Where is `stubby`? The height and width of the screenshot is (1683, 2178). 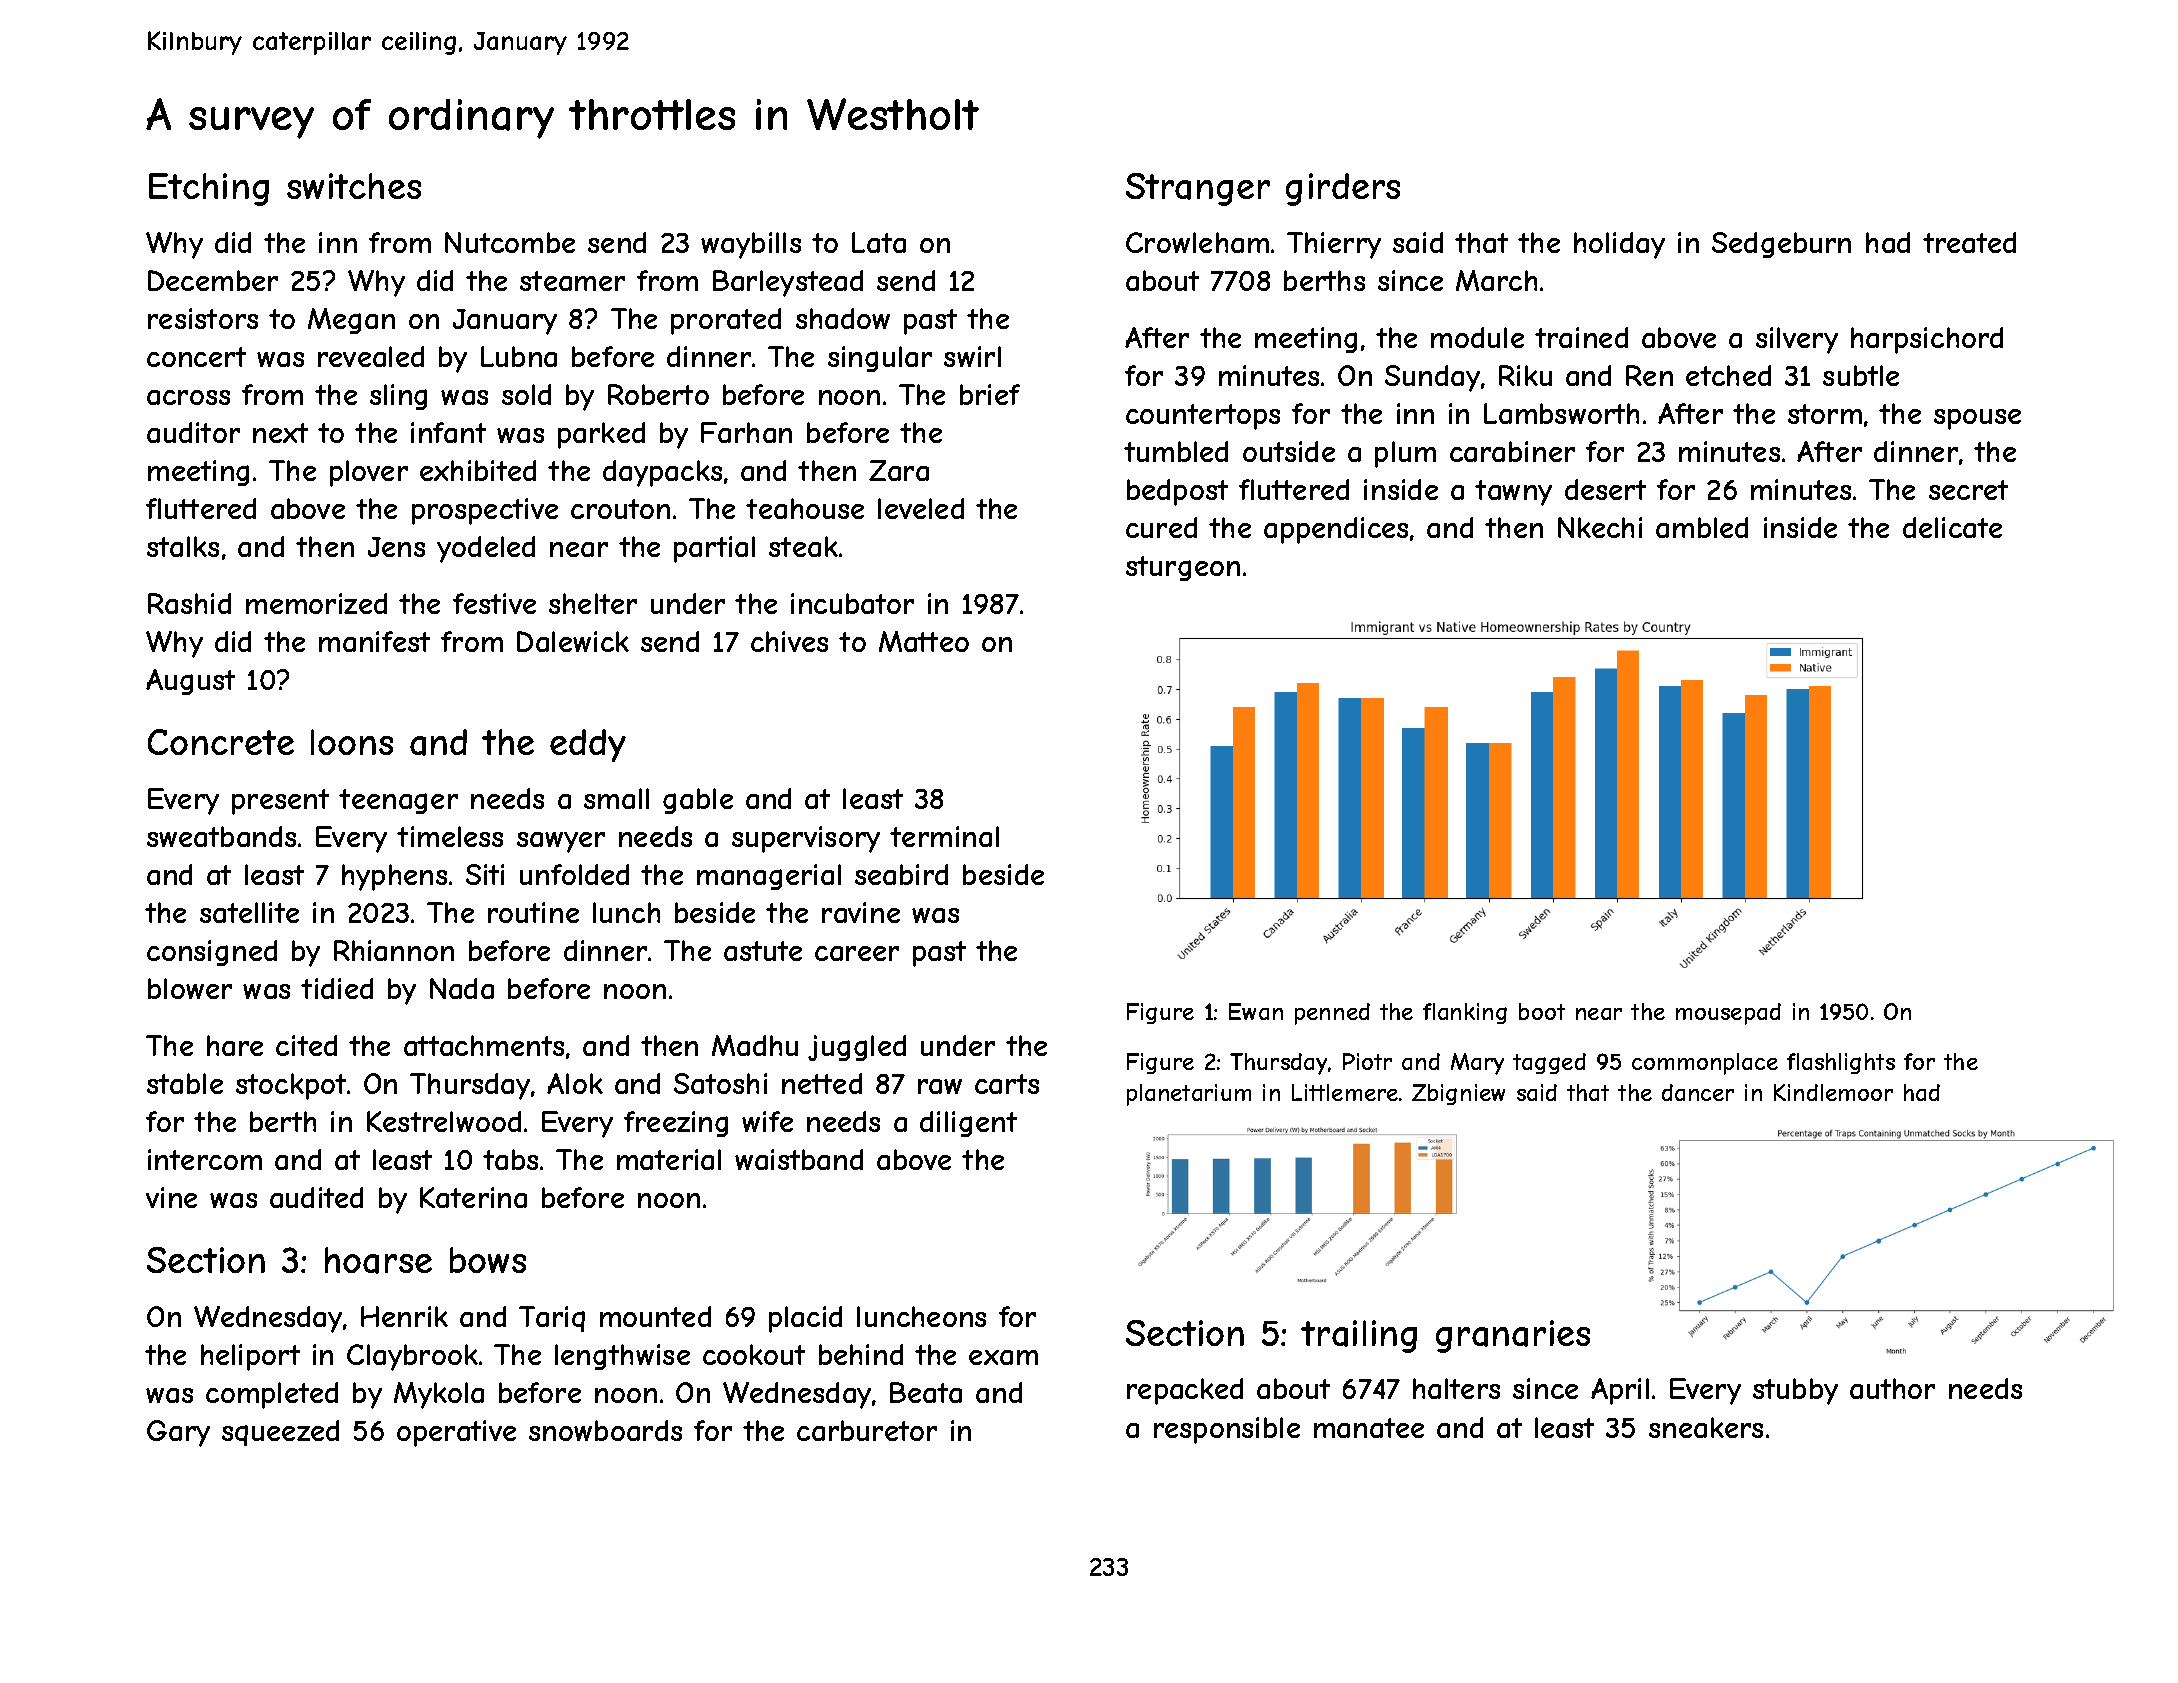 stubby is located at coordinates (1795, 1391).
